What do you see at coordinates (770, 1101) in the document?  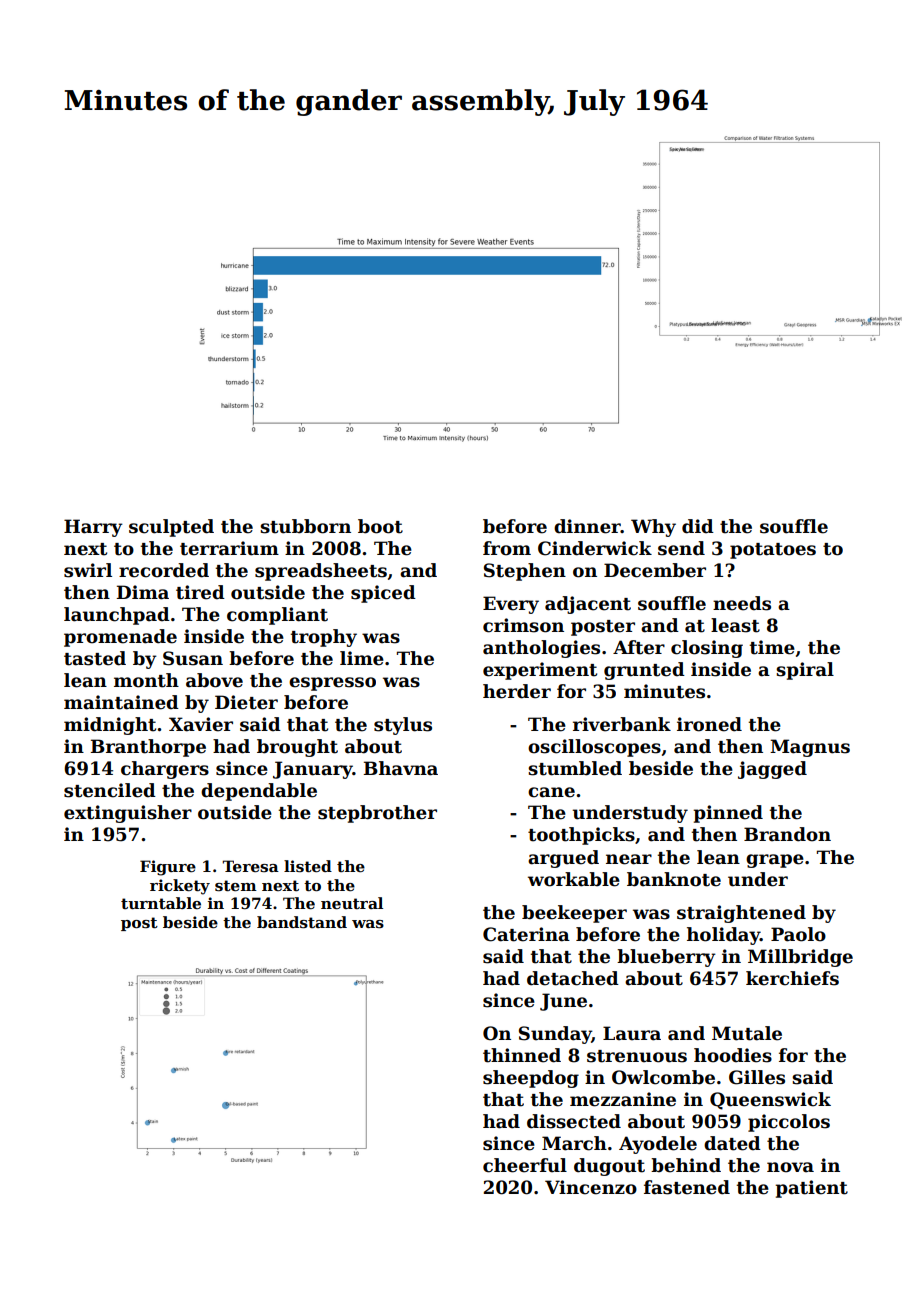 I see `Queenswick` at bounding box center [770, 1101].
